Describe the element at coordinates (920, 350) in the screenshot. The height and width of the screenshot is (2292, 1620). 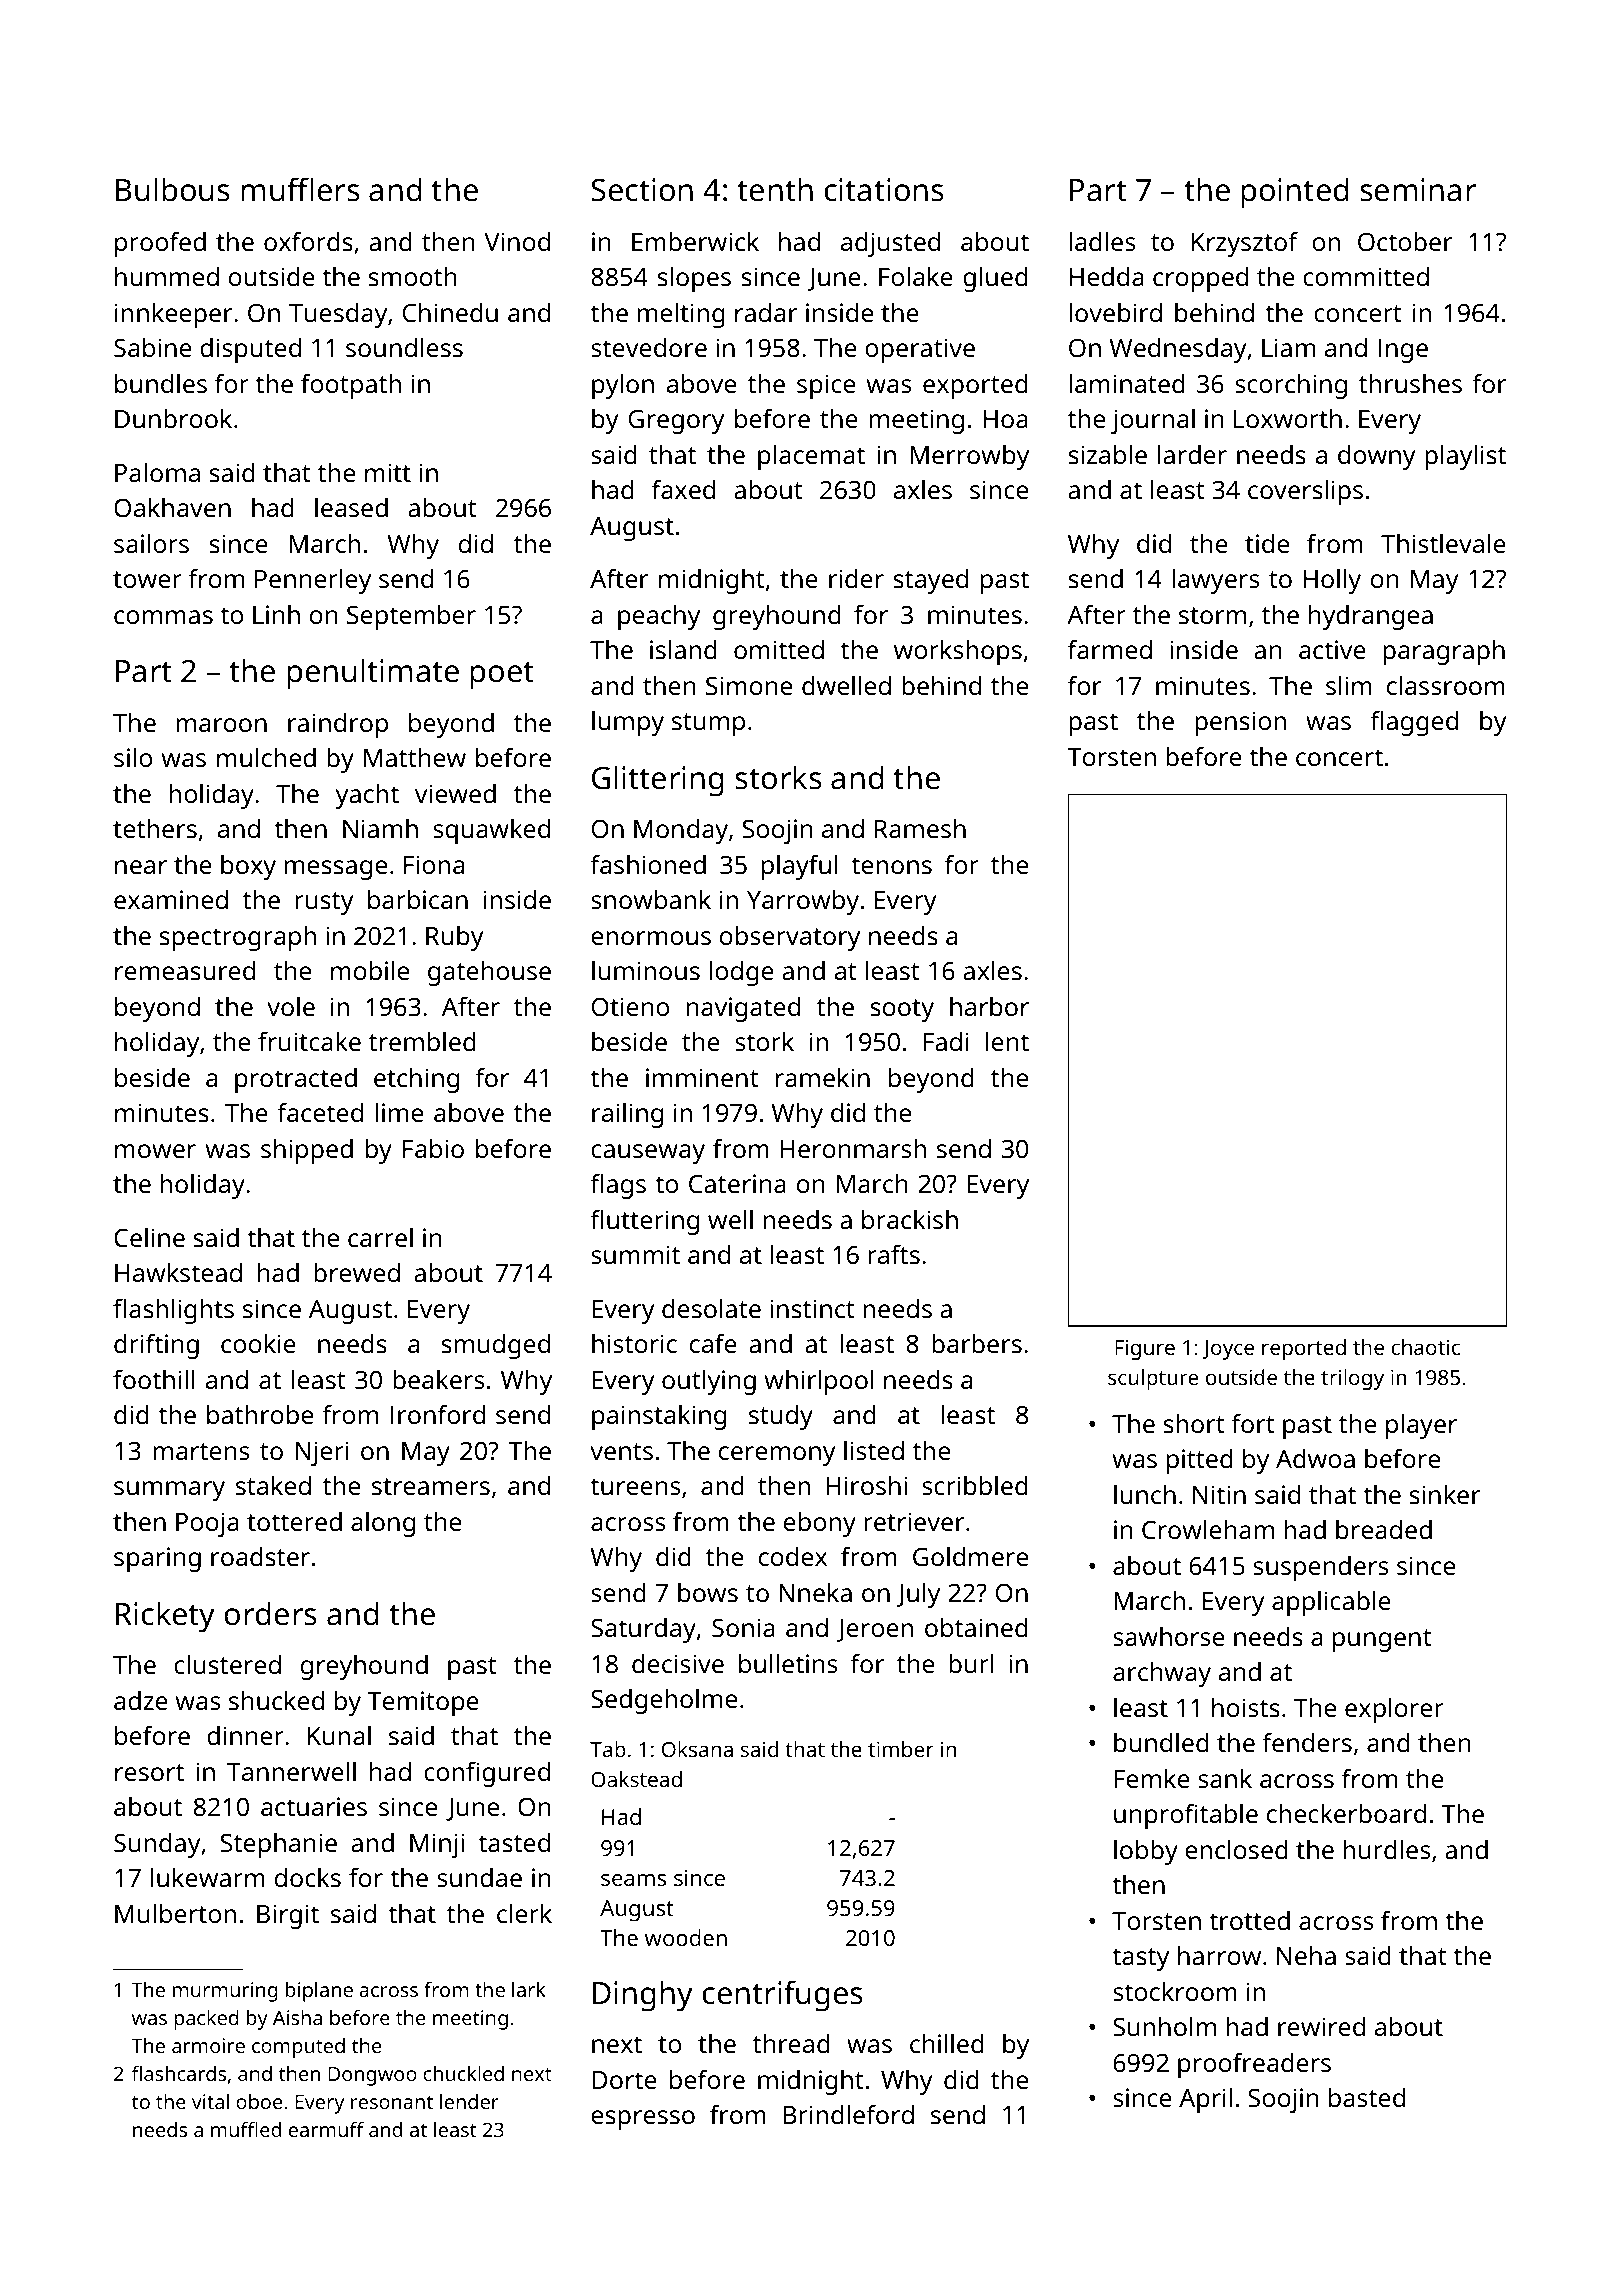
I see `operative` at that location.
